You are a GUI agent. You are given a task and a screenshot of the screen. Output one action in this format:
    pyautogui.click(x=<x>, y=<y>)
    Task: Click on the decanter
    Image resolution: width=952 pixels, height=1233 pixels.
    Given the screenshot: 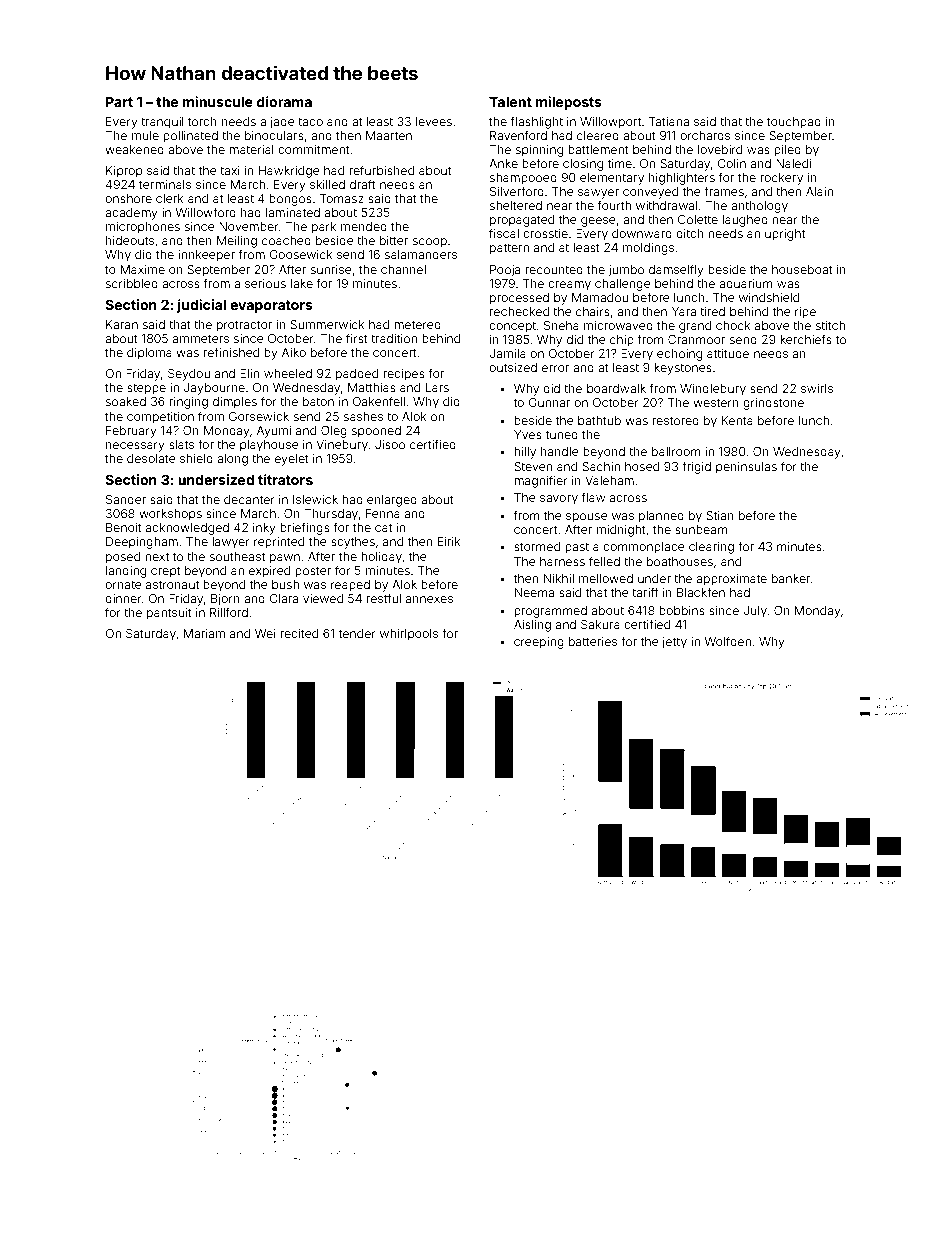 What is the action you would take?
    pyautogui.click(x=249, y=499)
